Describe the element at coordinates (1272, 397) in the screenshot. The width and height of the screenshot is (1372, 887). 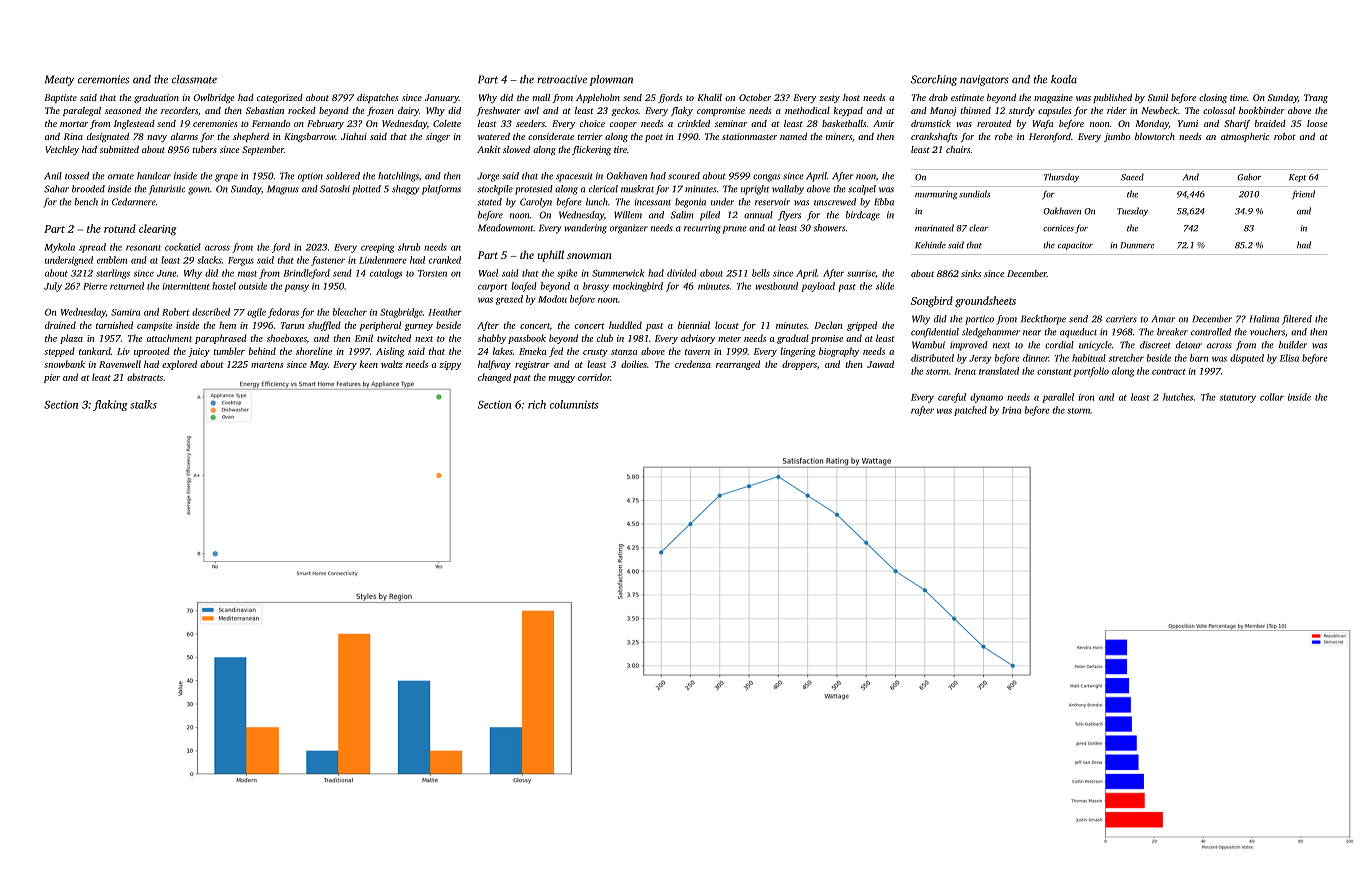
I see `collar` at that location.
